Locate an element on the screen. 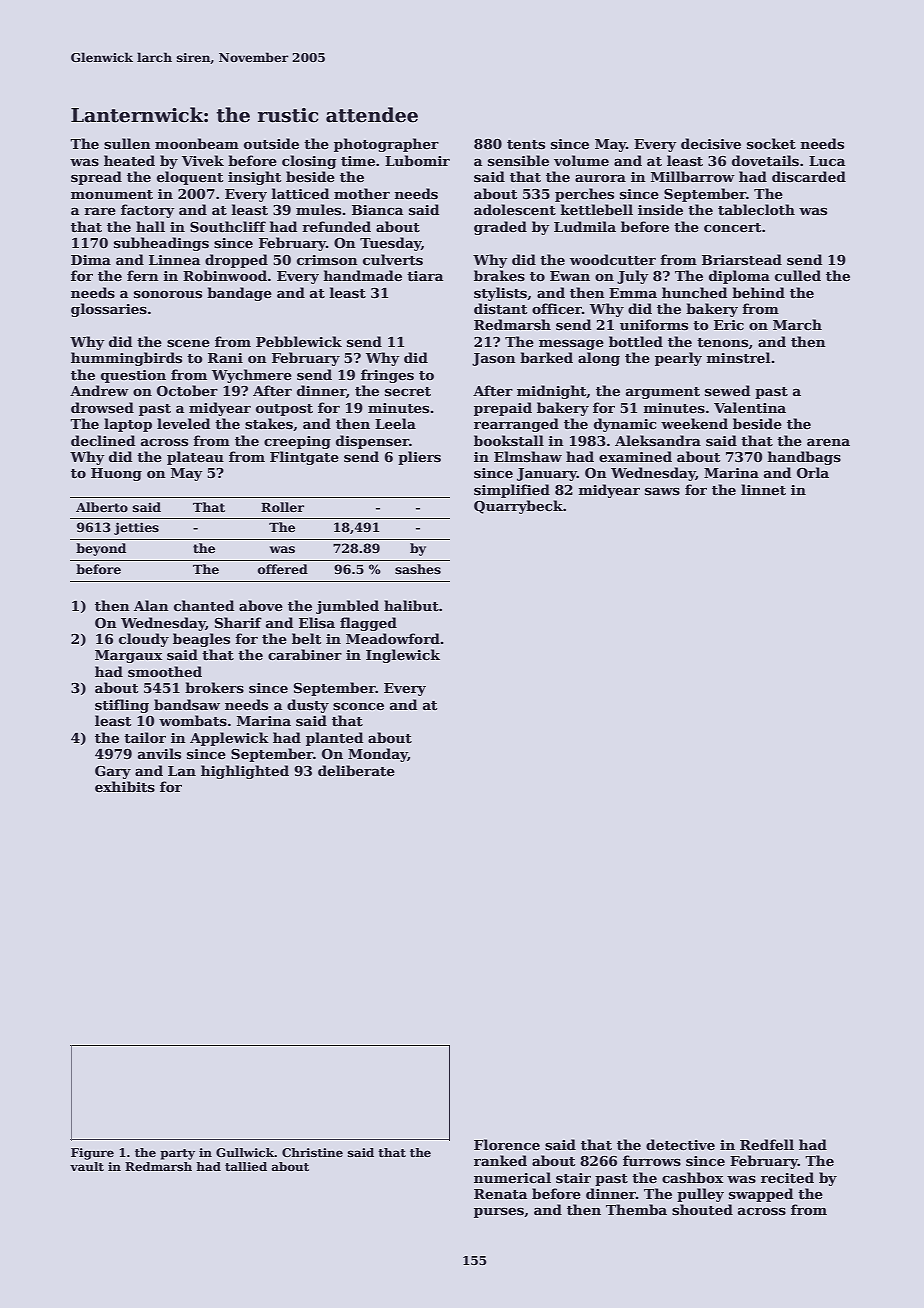  exhibits is located at coordinates (125, 786).
